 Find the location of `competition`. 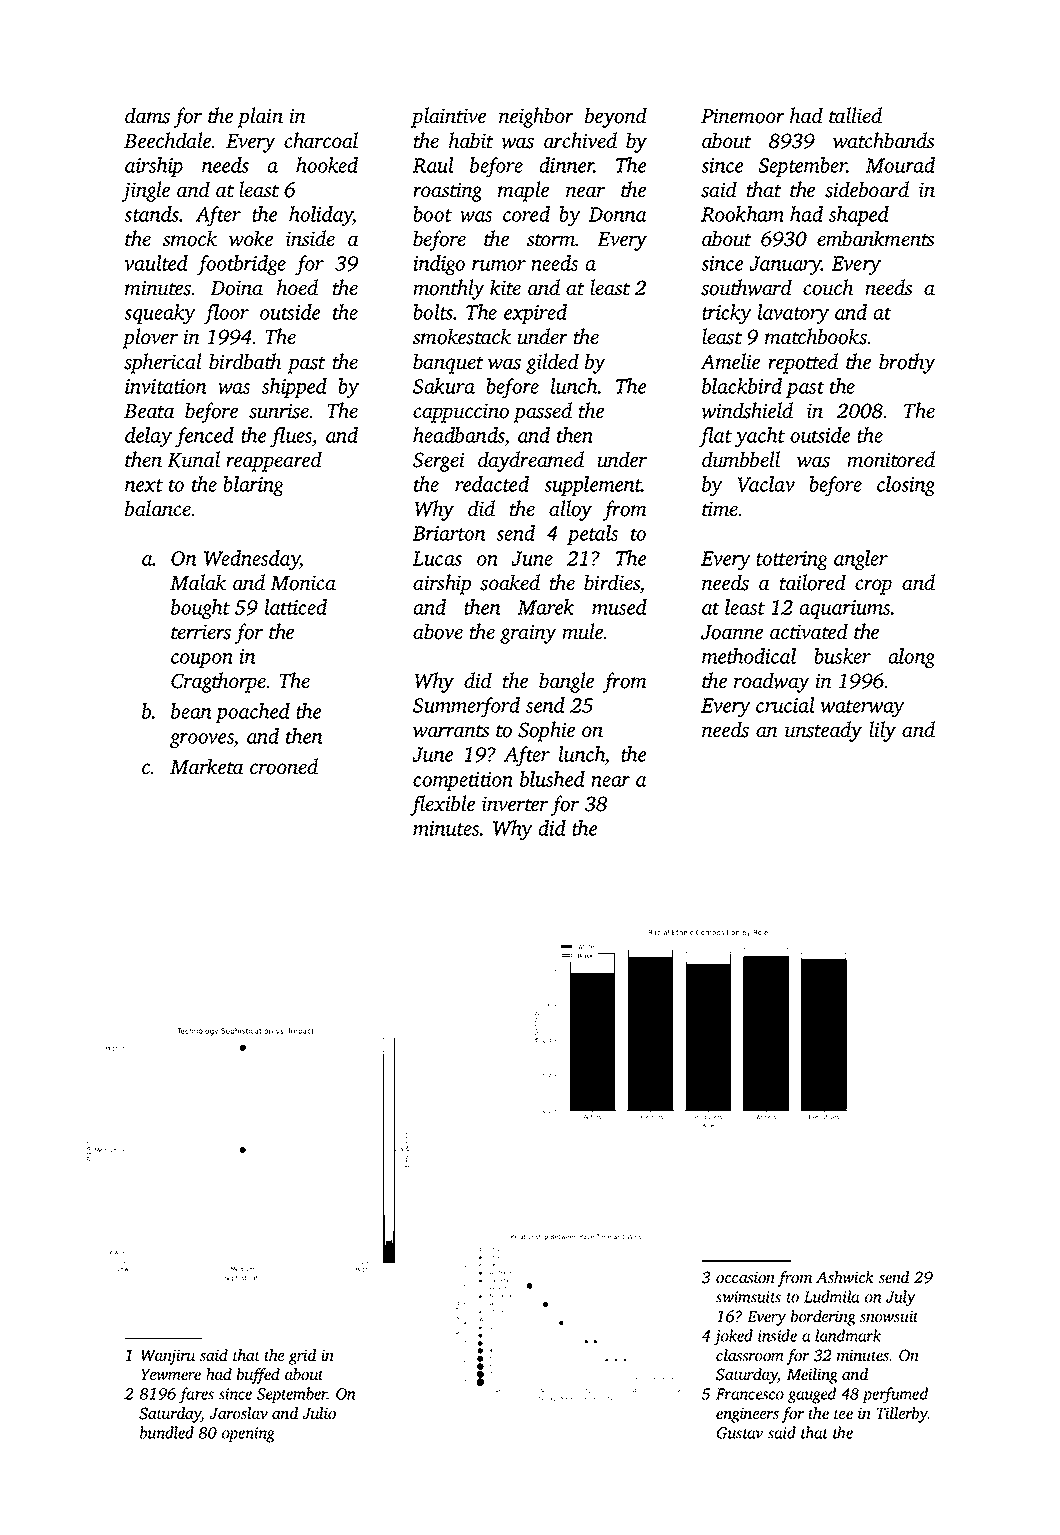

competition is located at coordinates (463, 781).
